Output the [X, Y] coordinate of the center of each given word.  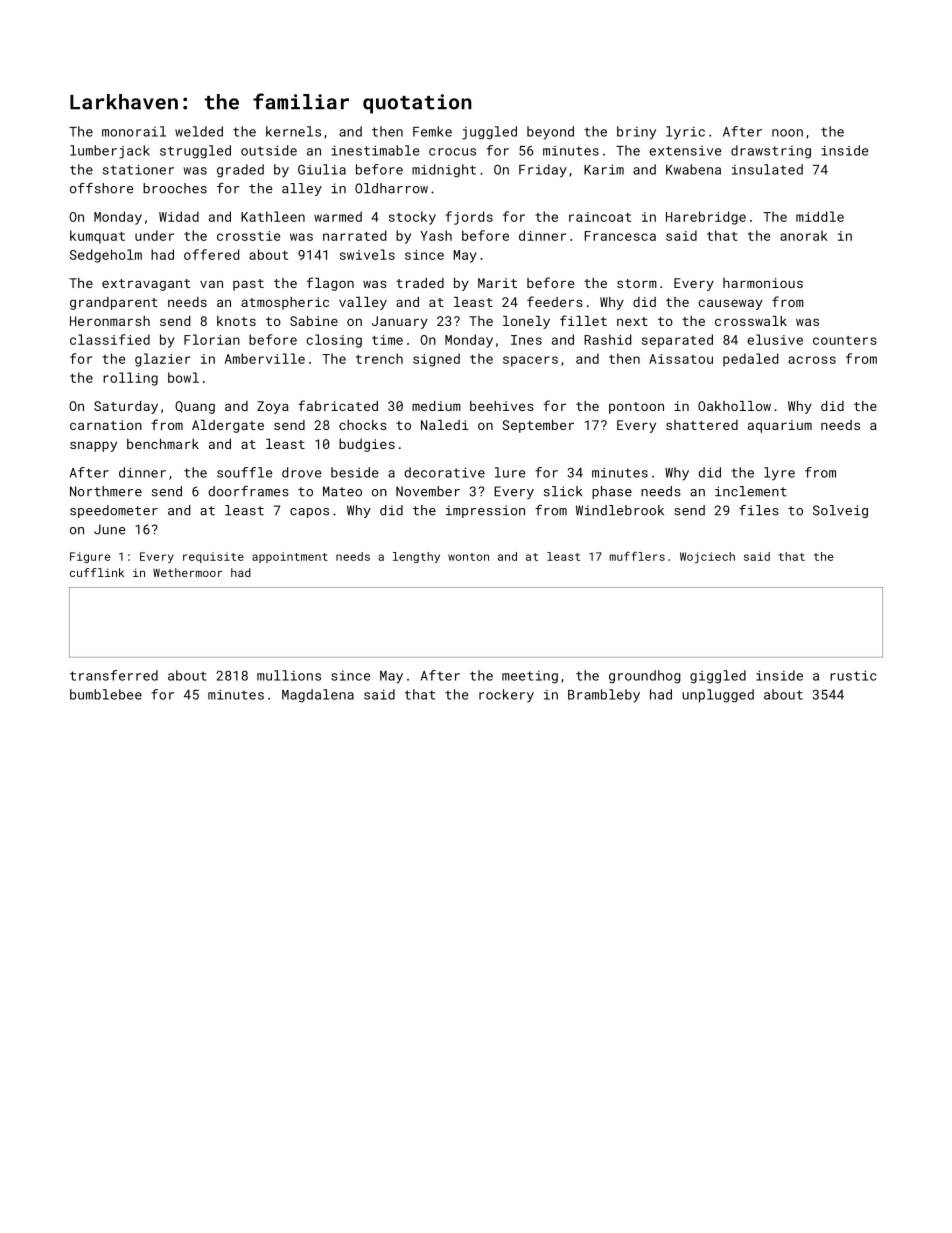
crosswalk [751, 321]
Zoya [273, 407]
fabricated [338, 405]
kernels [293, 131]
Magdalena [318, 696]
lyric [685, 133]
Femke [432, 131]
